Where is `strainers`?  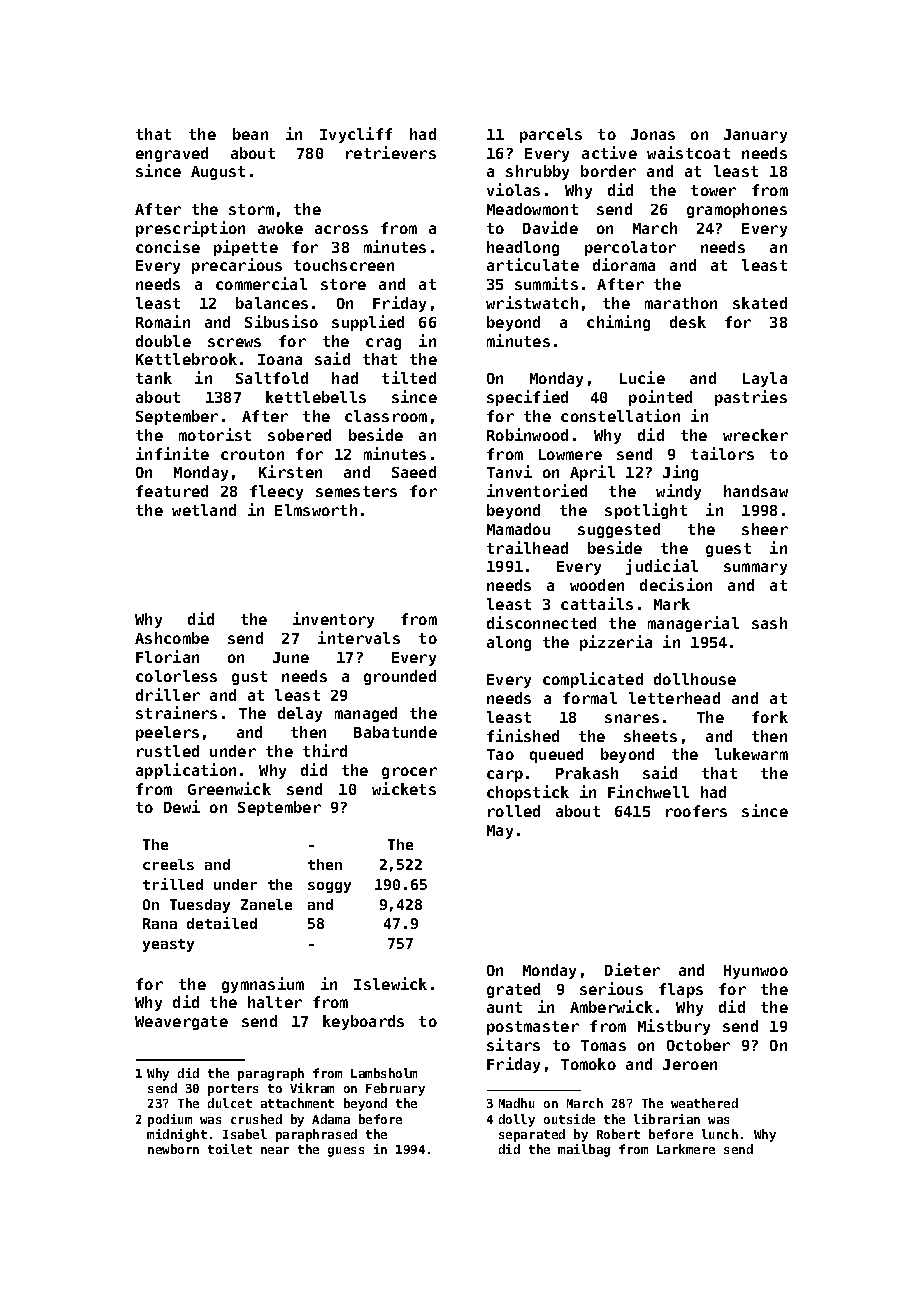
strainers is located at coordinates (176, 712).
